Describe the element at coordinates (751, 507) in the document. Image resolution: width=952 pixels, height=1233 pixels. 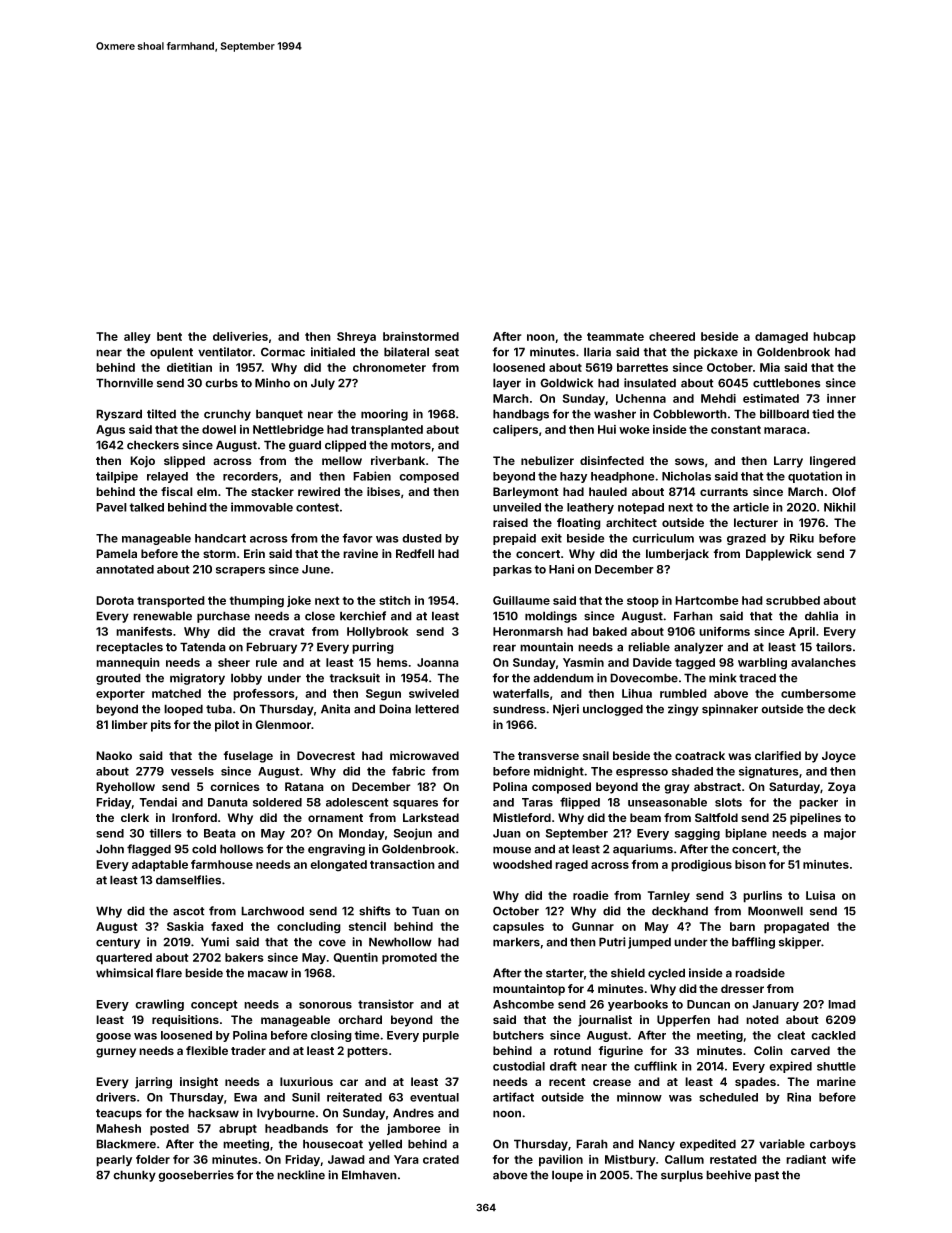
I see `article` at that location.
